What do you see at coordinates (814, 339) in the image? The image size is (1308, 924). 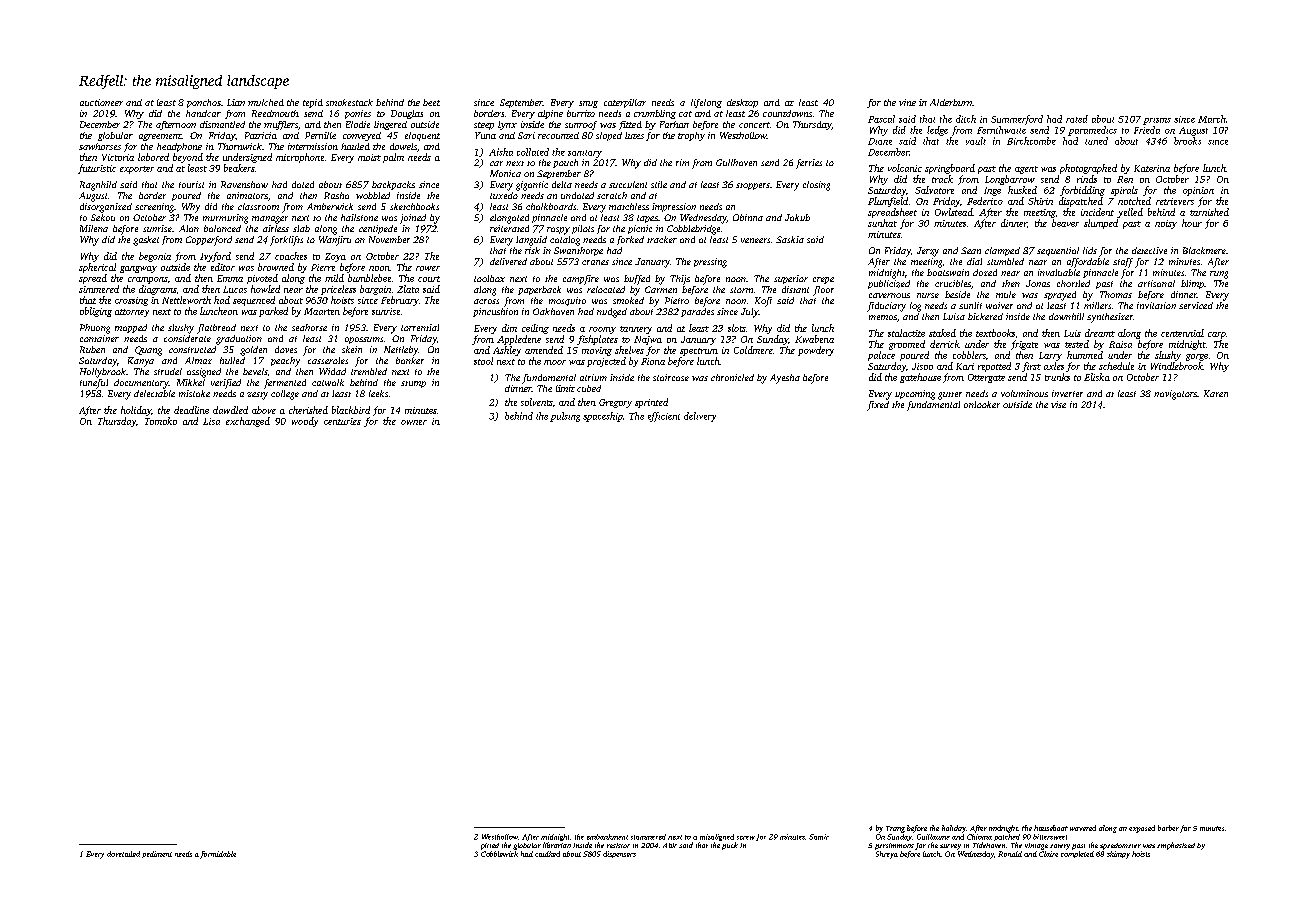 I see `Kwabena` at bounding box center [814, 339].
